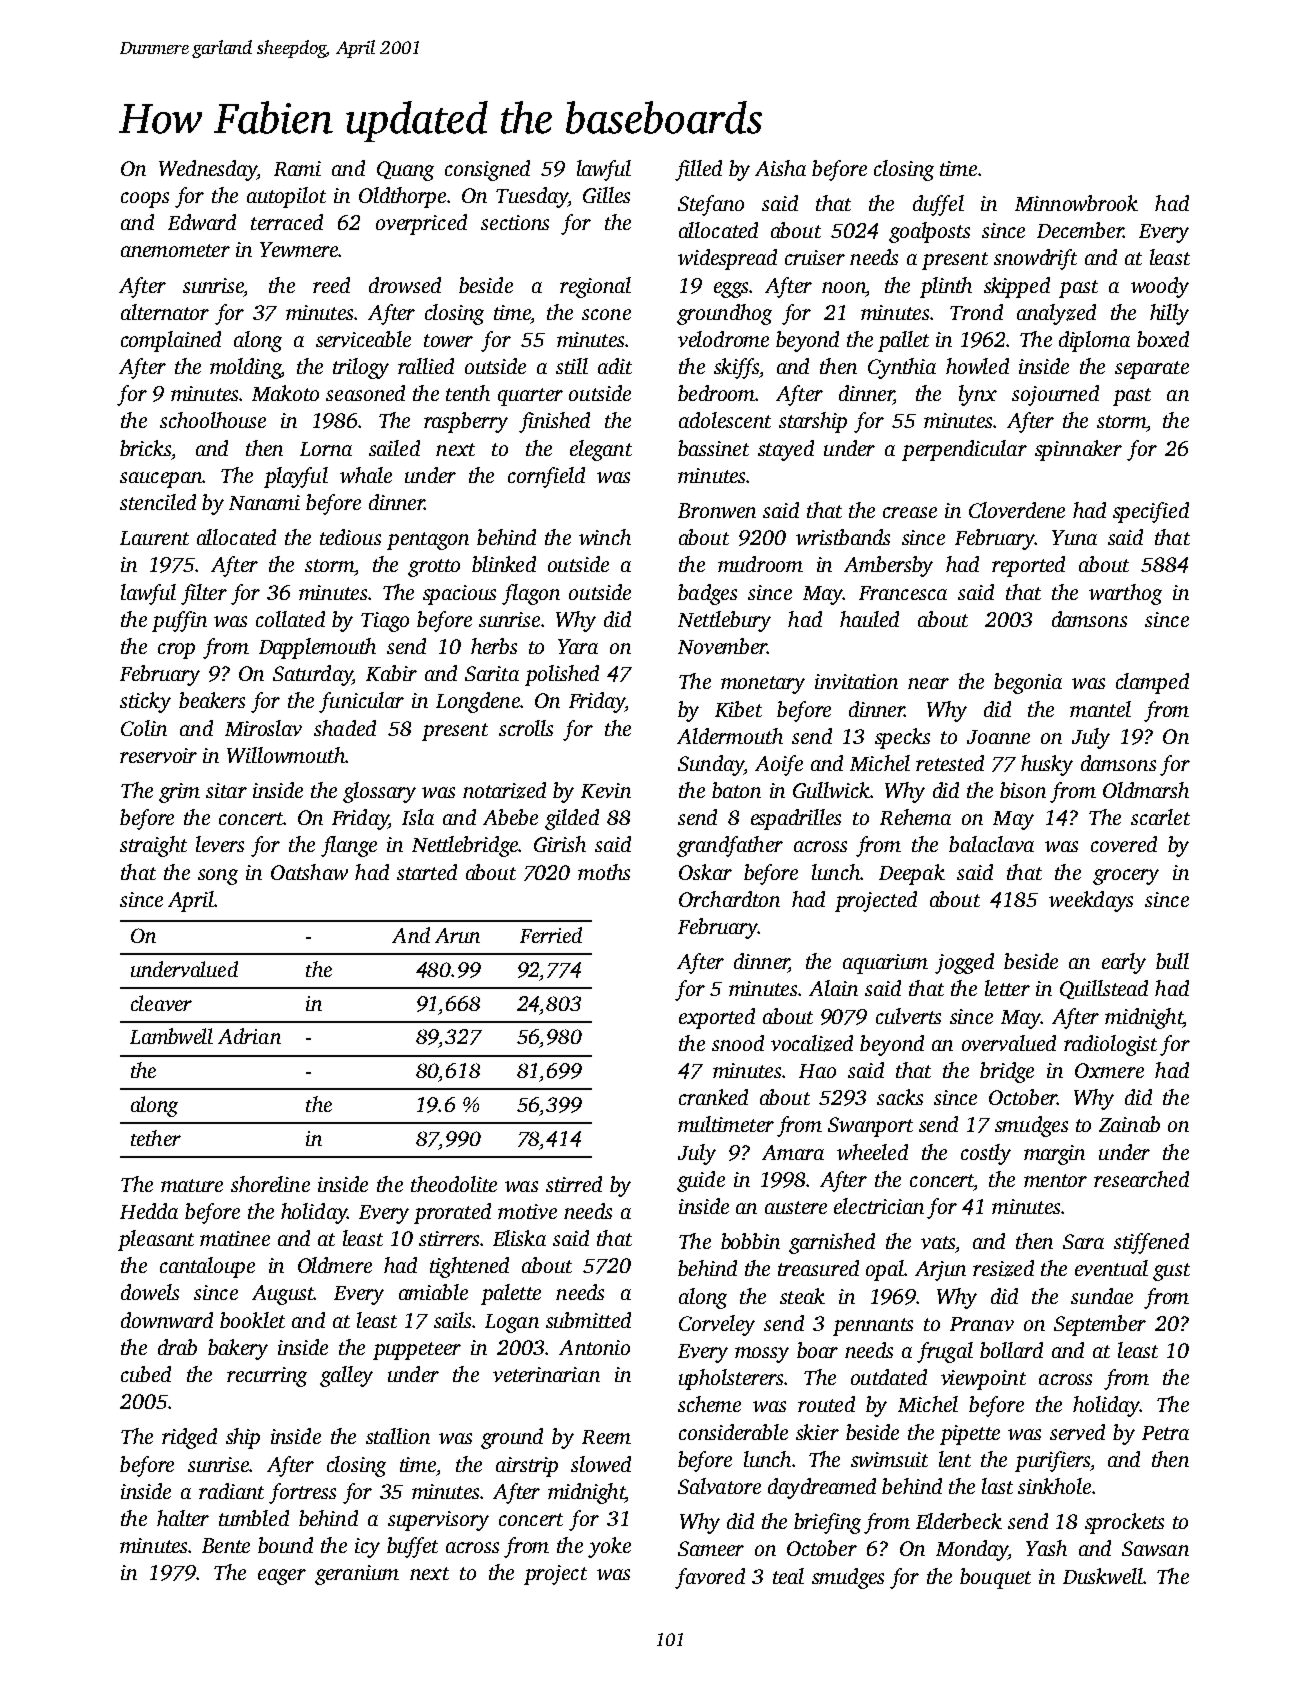  Describe the element at coordinates (183, 1518) in the image. I see `halter` at that location.
